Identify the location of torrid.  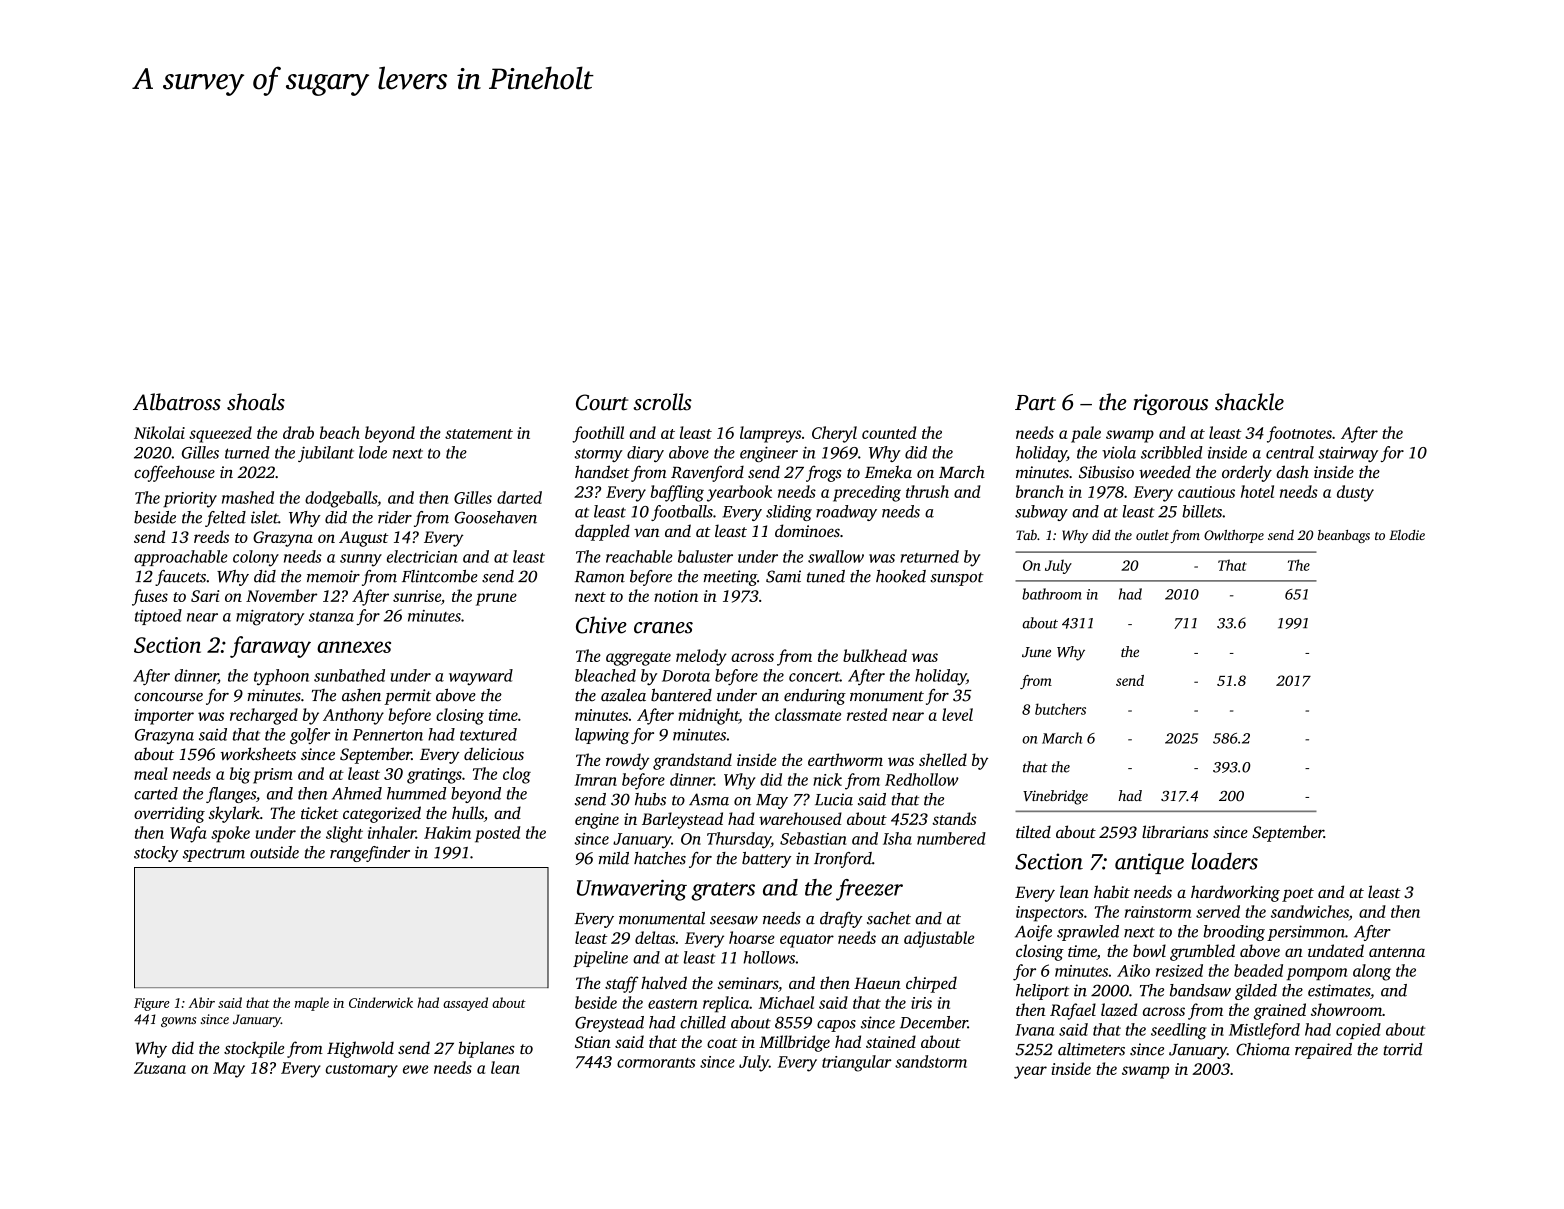
(1402, 1049).
